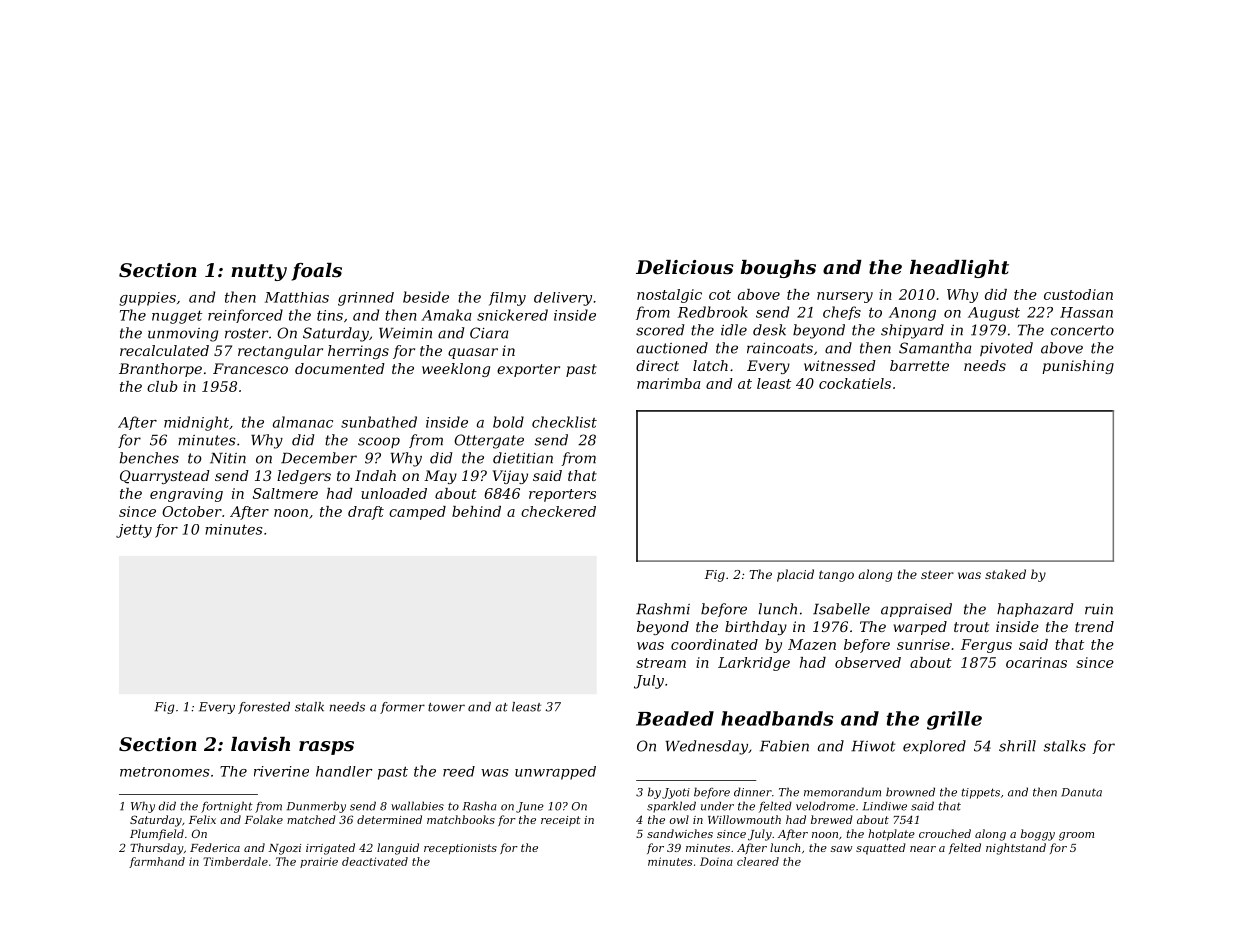 This document has width=1233, height=952. What do you see at coordinates (183, 335) in the document?
I see `unmoving` at bounding box center [183, 335].
